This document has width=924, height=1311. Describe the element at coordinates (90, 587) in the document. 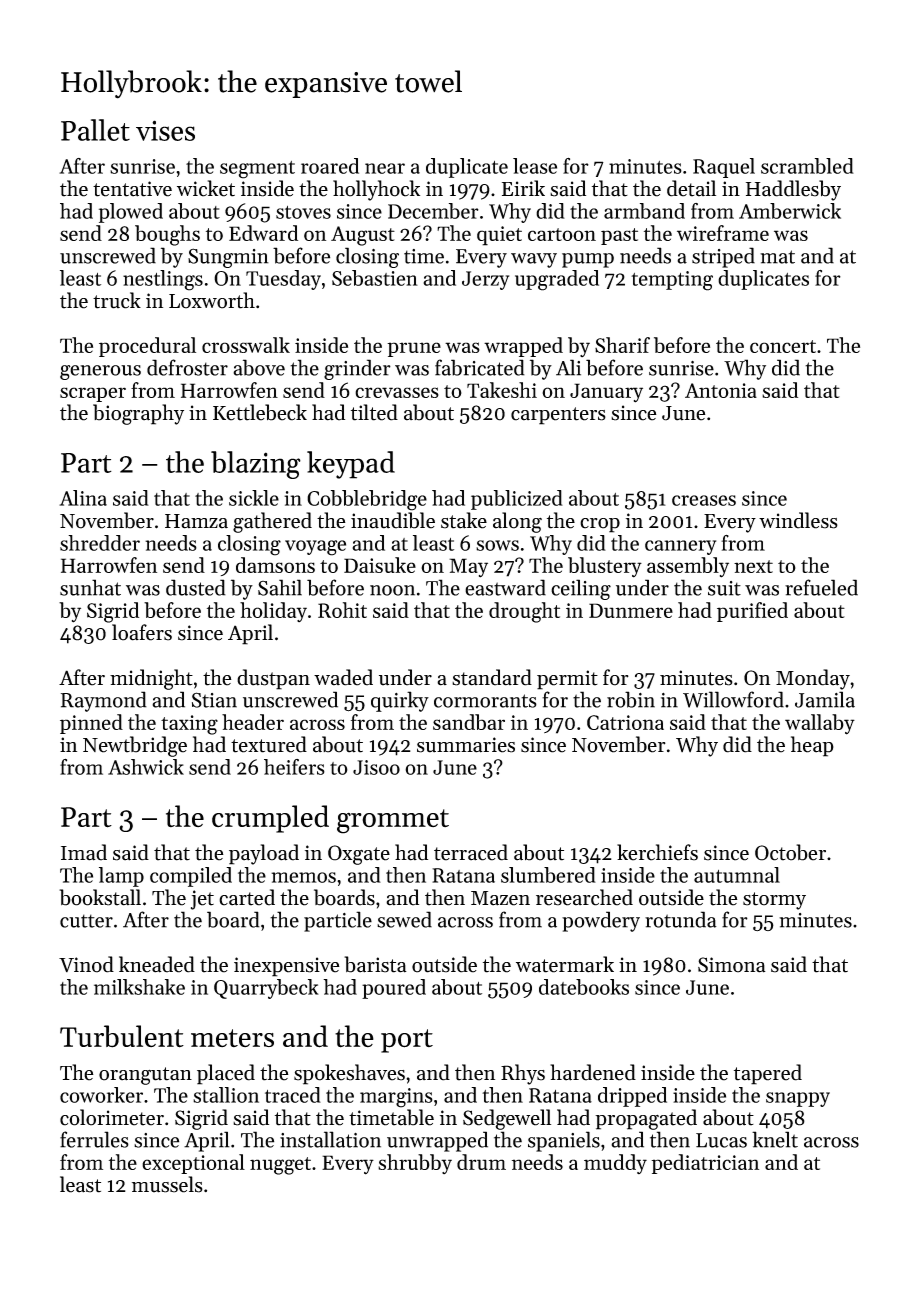

I see `sunhat` at that location.
